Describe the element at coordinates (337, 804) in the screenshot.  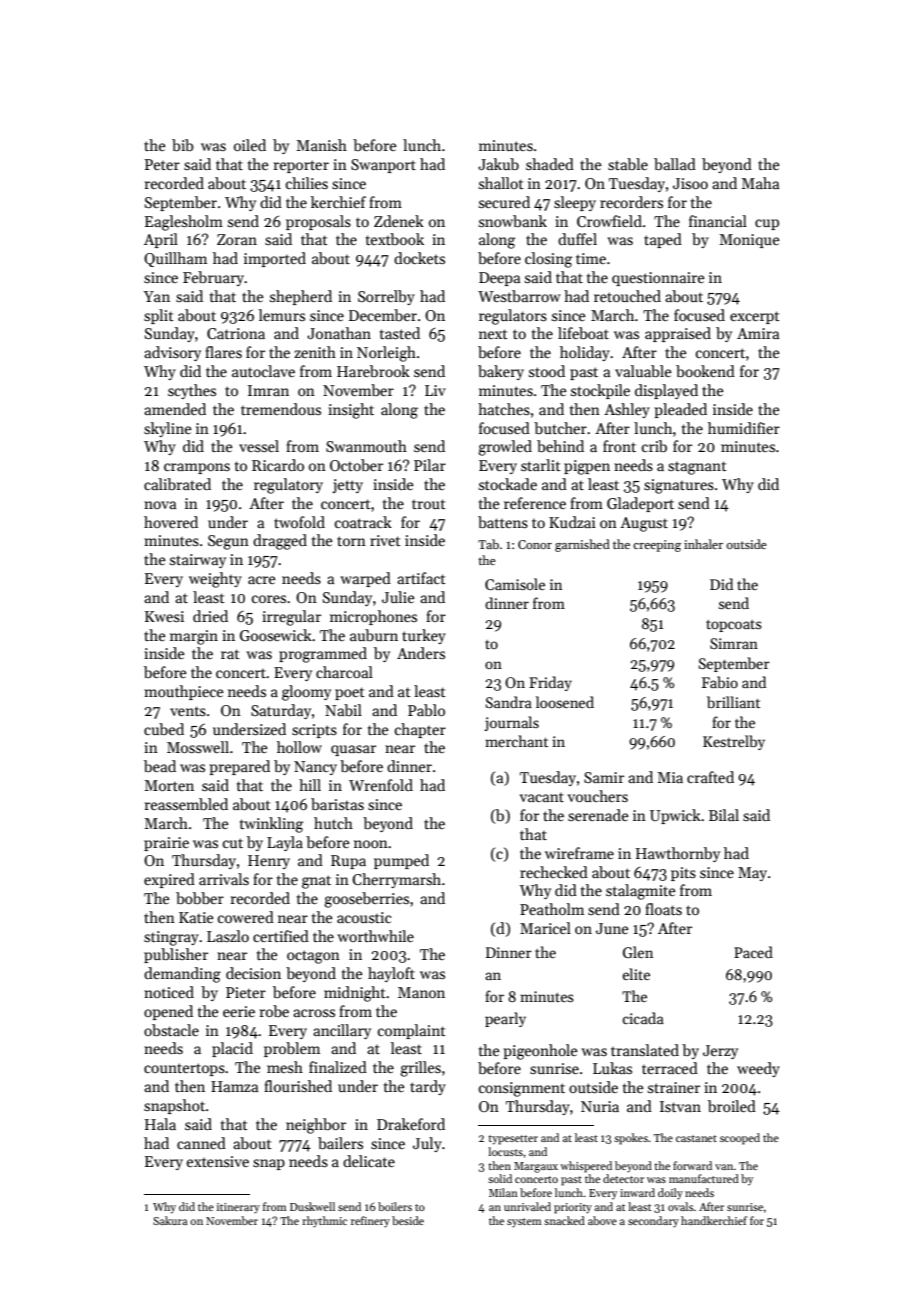
I see `baristas` at that location.
